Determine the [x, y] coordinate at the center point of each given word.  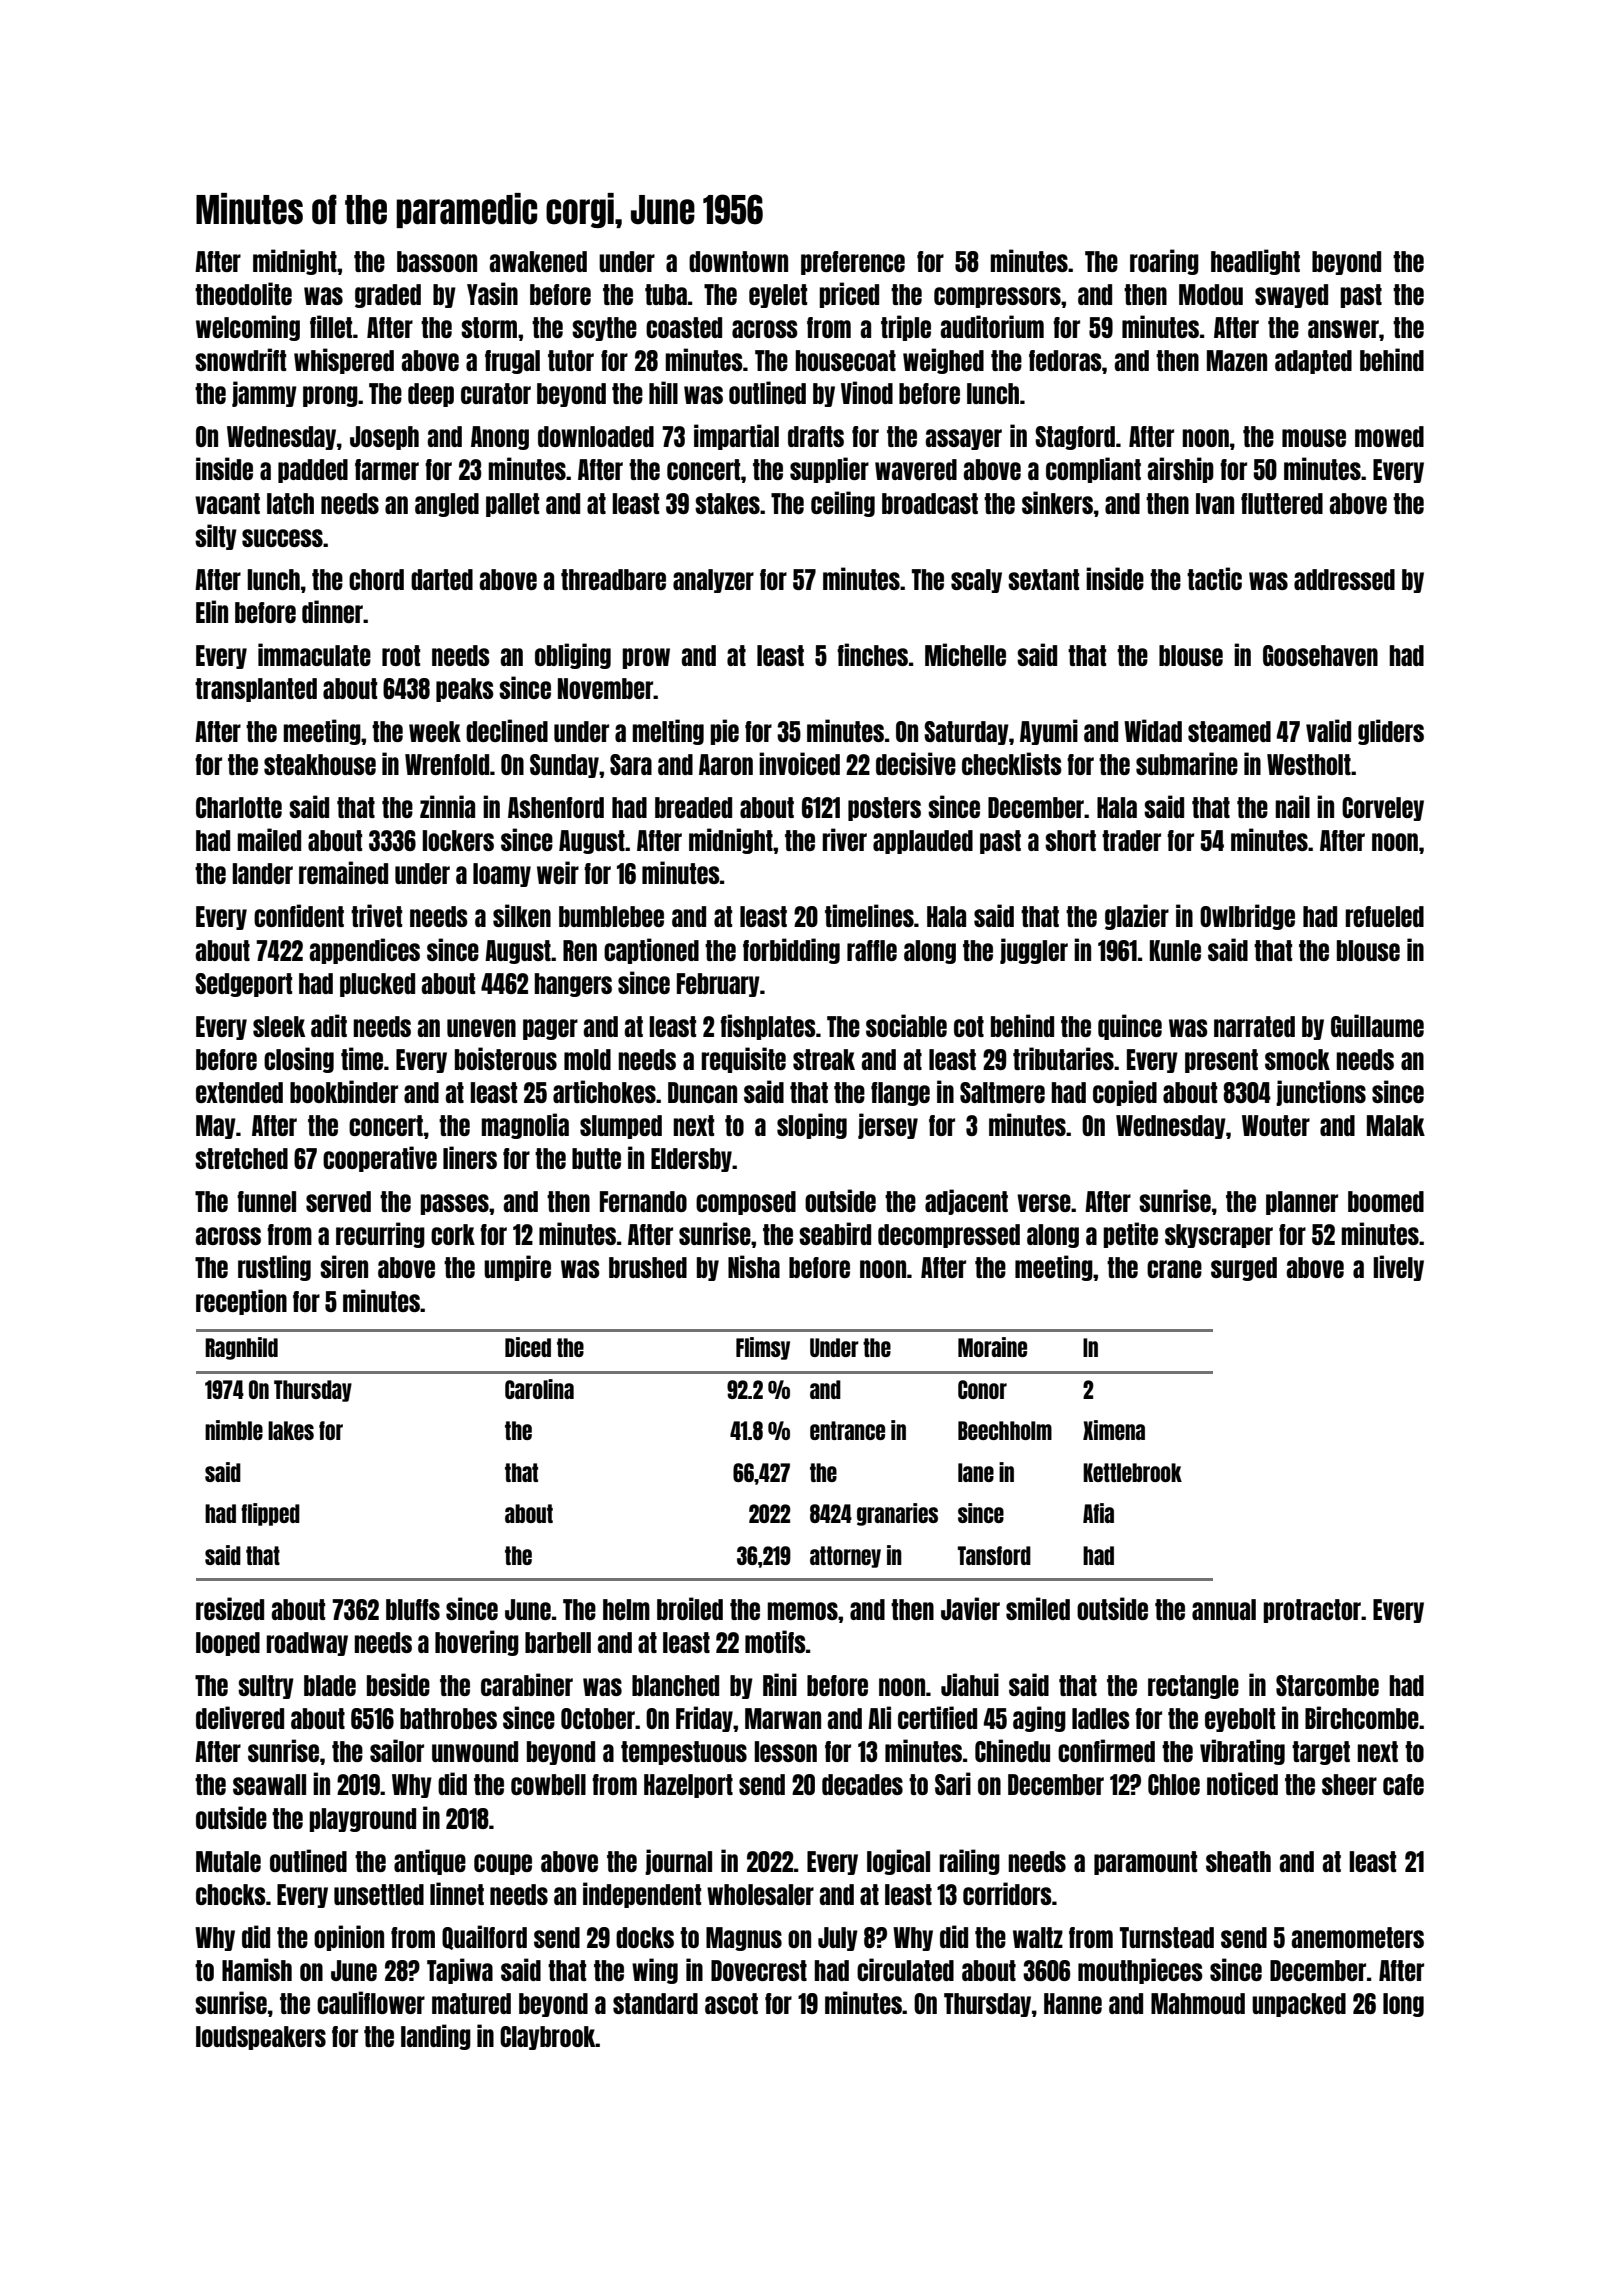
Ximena [1114, 1430]
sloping [812, 1126]
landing [436, 2037]
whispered [344, 361]
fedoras [1065, 360]
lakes [291, 1430]
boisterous [506, 1058]
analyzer [713, 581]
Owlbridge [1247, 917]
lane [976, 1472]
